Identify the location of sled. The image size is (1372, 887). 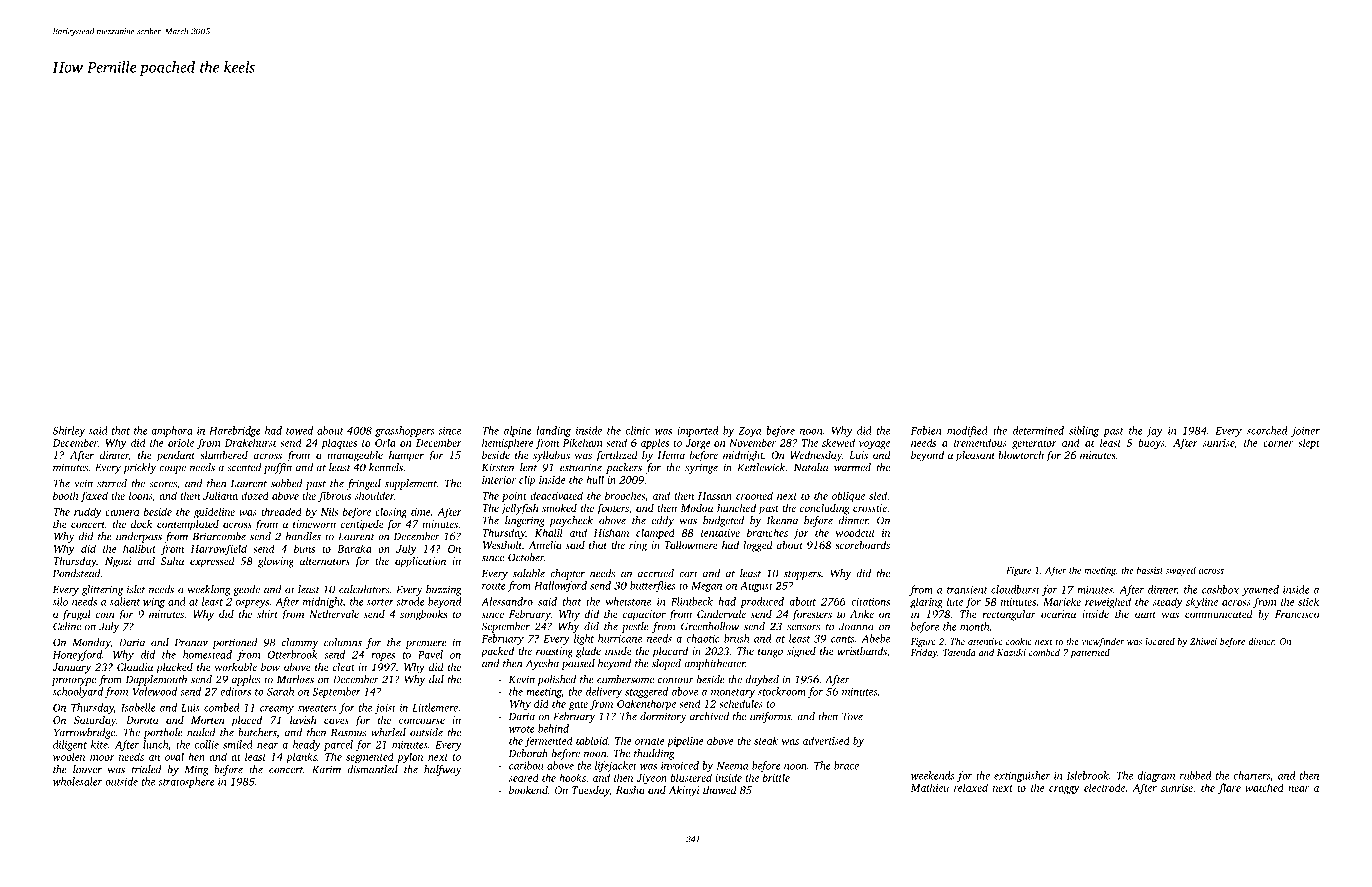
(878, 495).
